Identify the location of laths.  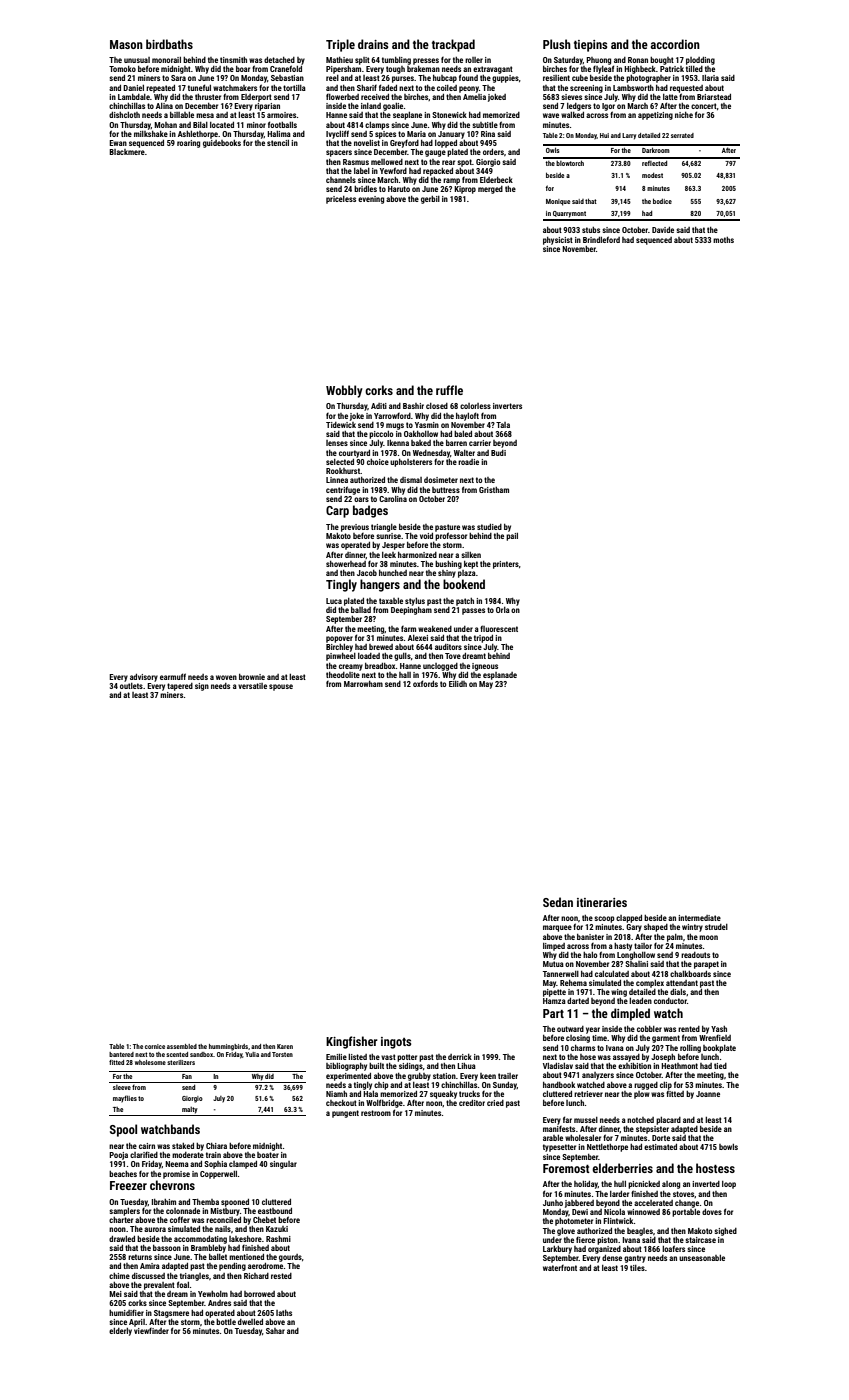
(284, 1313).
